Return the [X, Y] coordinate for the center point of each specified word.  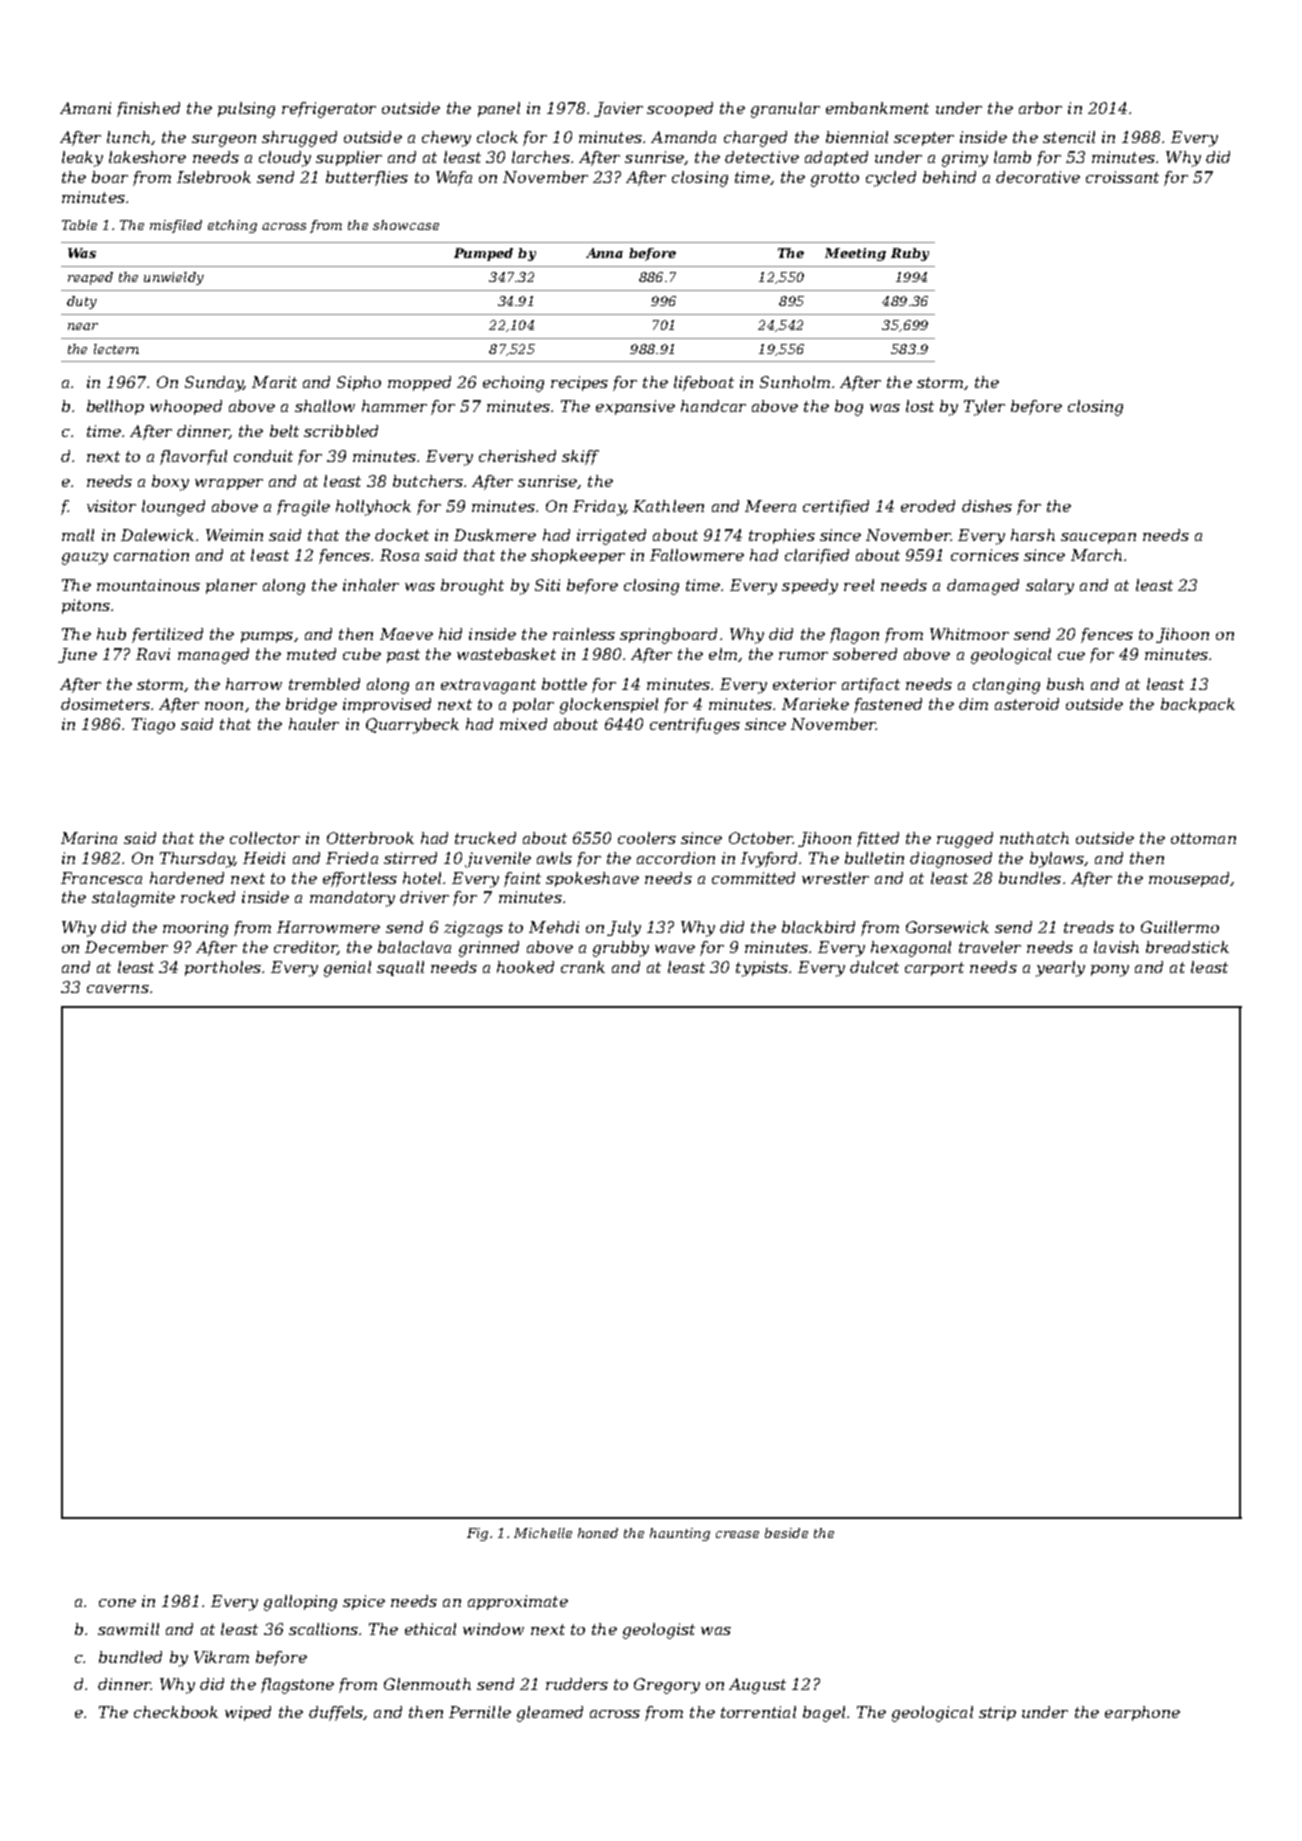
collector [265, 838]
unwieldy [174, 278]
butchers [428, 481]
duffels [336, 1713]
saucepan [1098, 538]
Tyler [984, 408]
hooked [525, 967]
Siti [547, 585]
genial [347, 969]
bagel [824, 1714]
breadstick [1187, 947]
